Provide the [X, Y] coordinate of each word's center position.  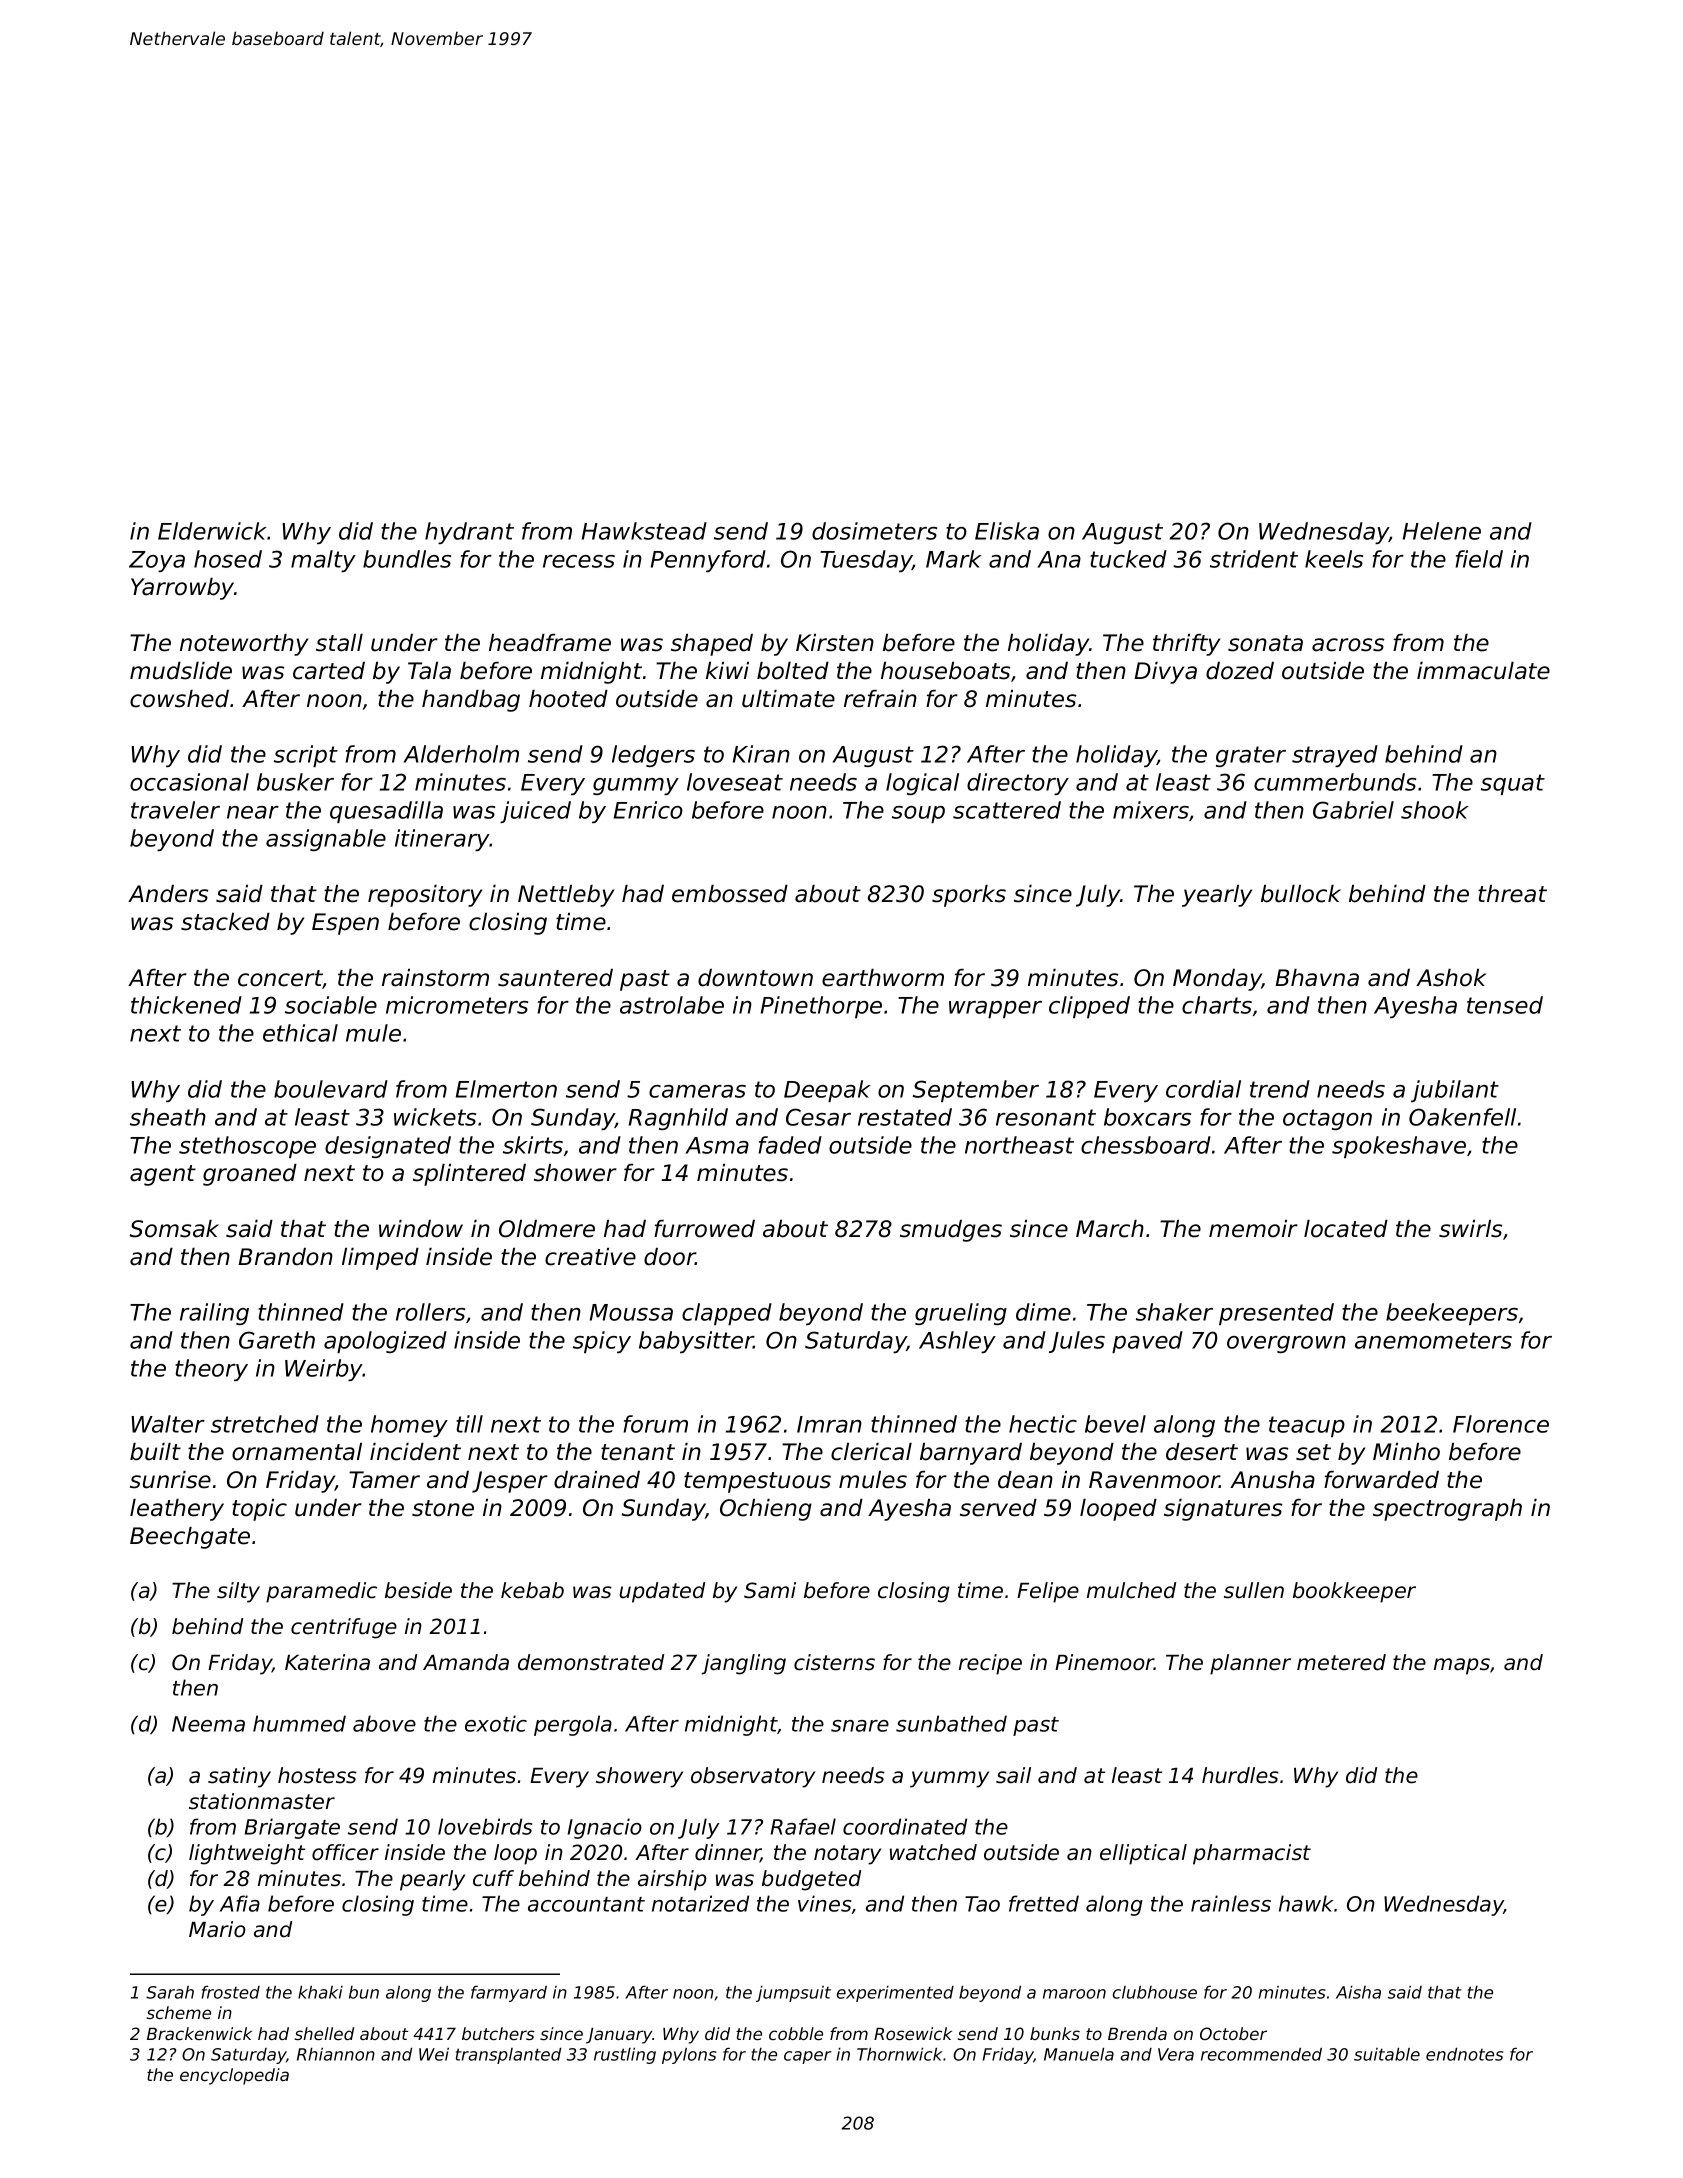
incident [415, 1452]
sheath [168, 1117]
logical [922, 784]
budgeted [811, 1880]
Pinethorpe [821, 1007]
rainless [1231, 1903]
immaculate [1483, 671]
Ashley [957, 1342]
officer [345, 1852]
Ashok [1451, 978]
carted [329, 671]
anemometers [1433, 1340]
